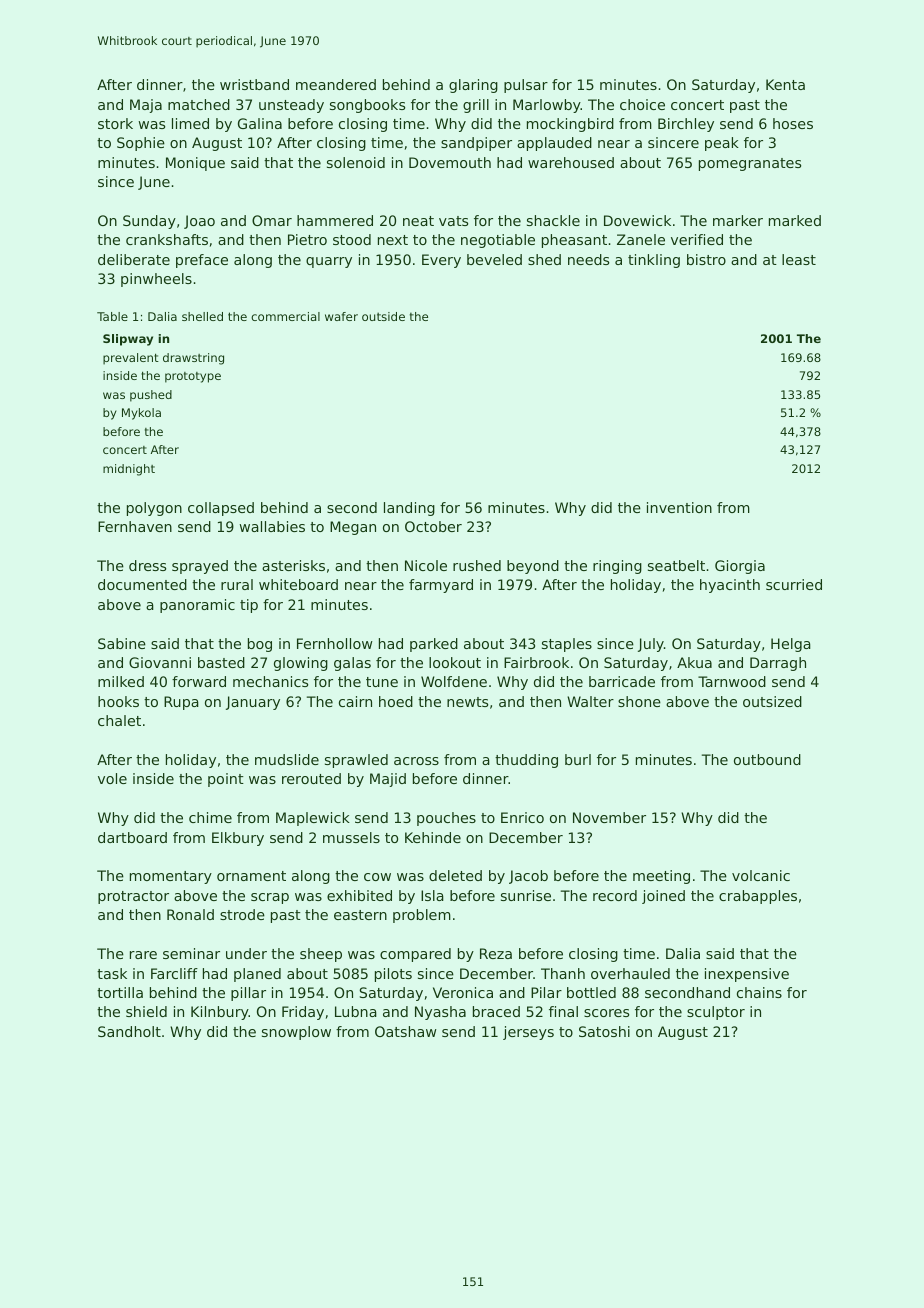 This image has height=1308, width=924. What do you see at coordinates (405, 1031) in the image?
I see `Oatshaw` at bounding box center [405, 1031].
